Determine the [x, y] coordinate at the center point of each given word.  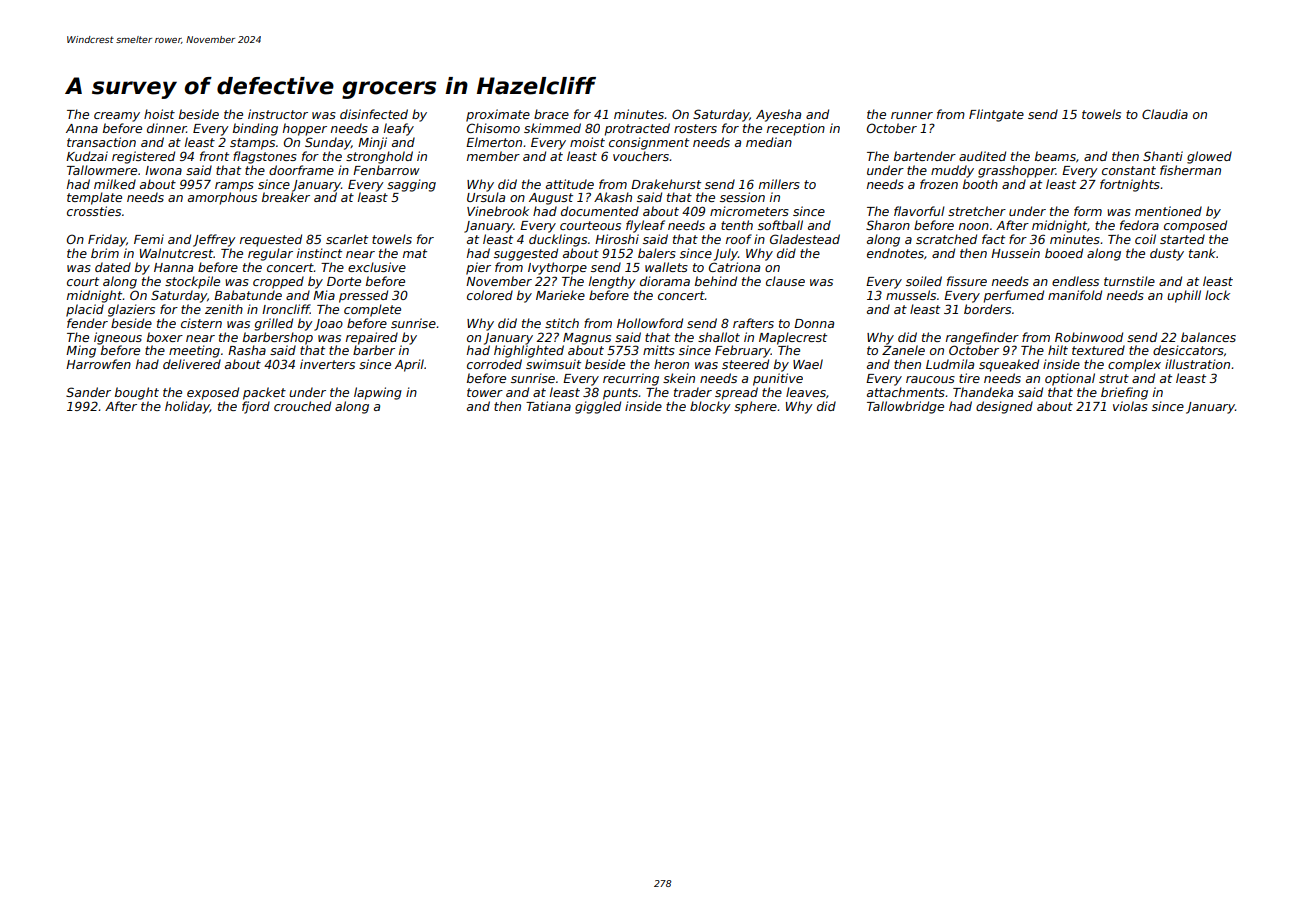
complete [372, 310]
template [94, 198]
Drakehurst [666, 184]
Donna [814, 323]
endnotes [895, 253]
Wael [808, 364]
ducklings [558, 240]
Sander [88, 392]
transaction [101, 142]
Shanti [1163, 156]
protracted [637, 129]
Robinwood [1089, 337]
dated [113, 267]
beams [1055, 156]
